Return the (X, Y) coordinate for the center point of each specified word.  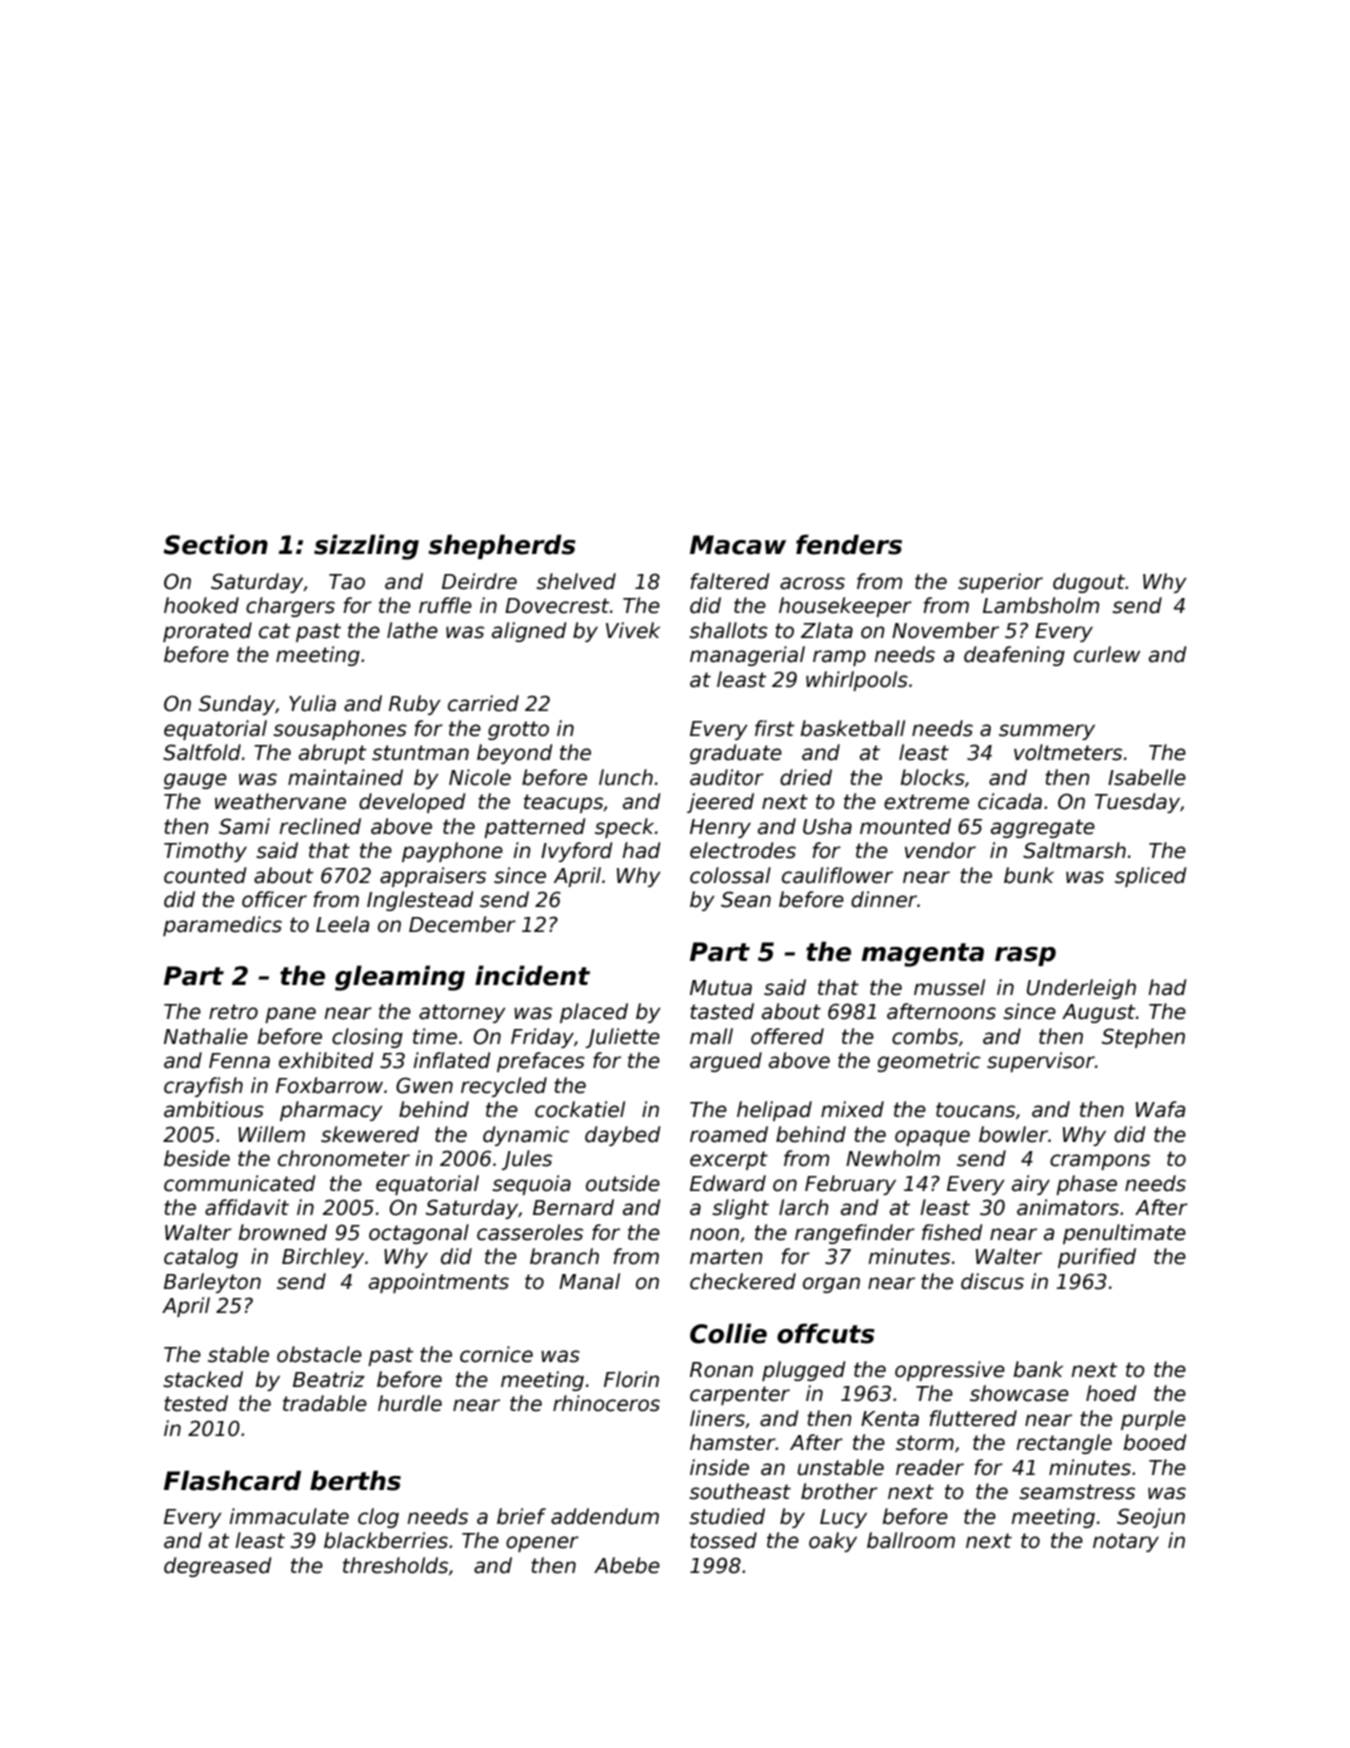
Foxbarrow (329, 1085)
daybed (622, 1136)
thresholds (395, 1565)
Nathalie (206, 1036)
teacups (563, 803)
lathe (412, 630)
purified (1097, 1258)
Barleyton (212, 1283)
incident (532, 975)
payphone (452, 852)
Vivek (633, 630)
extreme (926, 802)
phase (1086, 1185)
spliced (1150, 877)
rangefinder (855, 1234)
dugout (1089, 583)
